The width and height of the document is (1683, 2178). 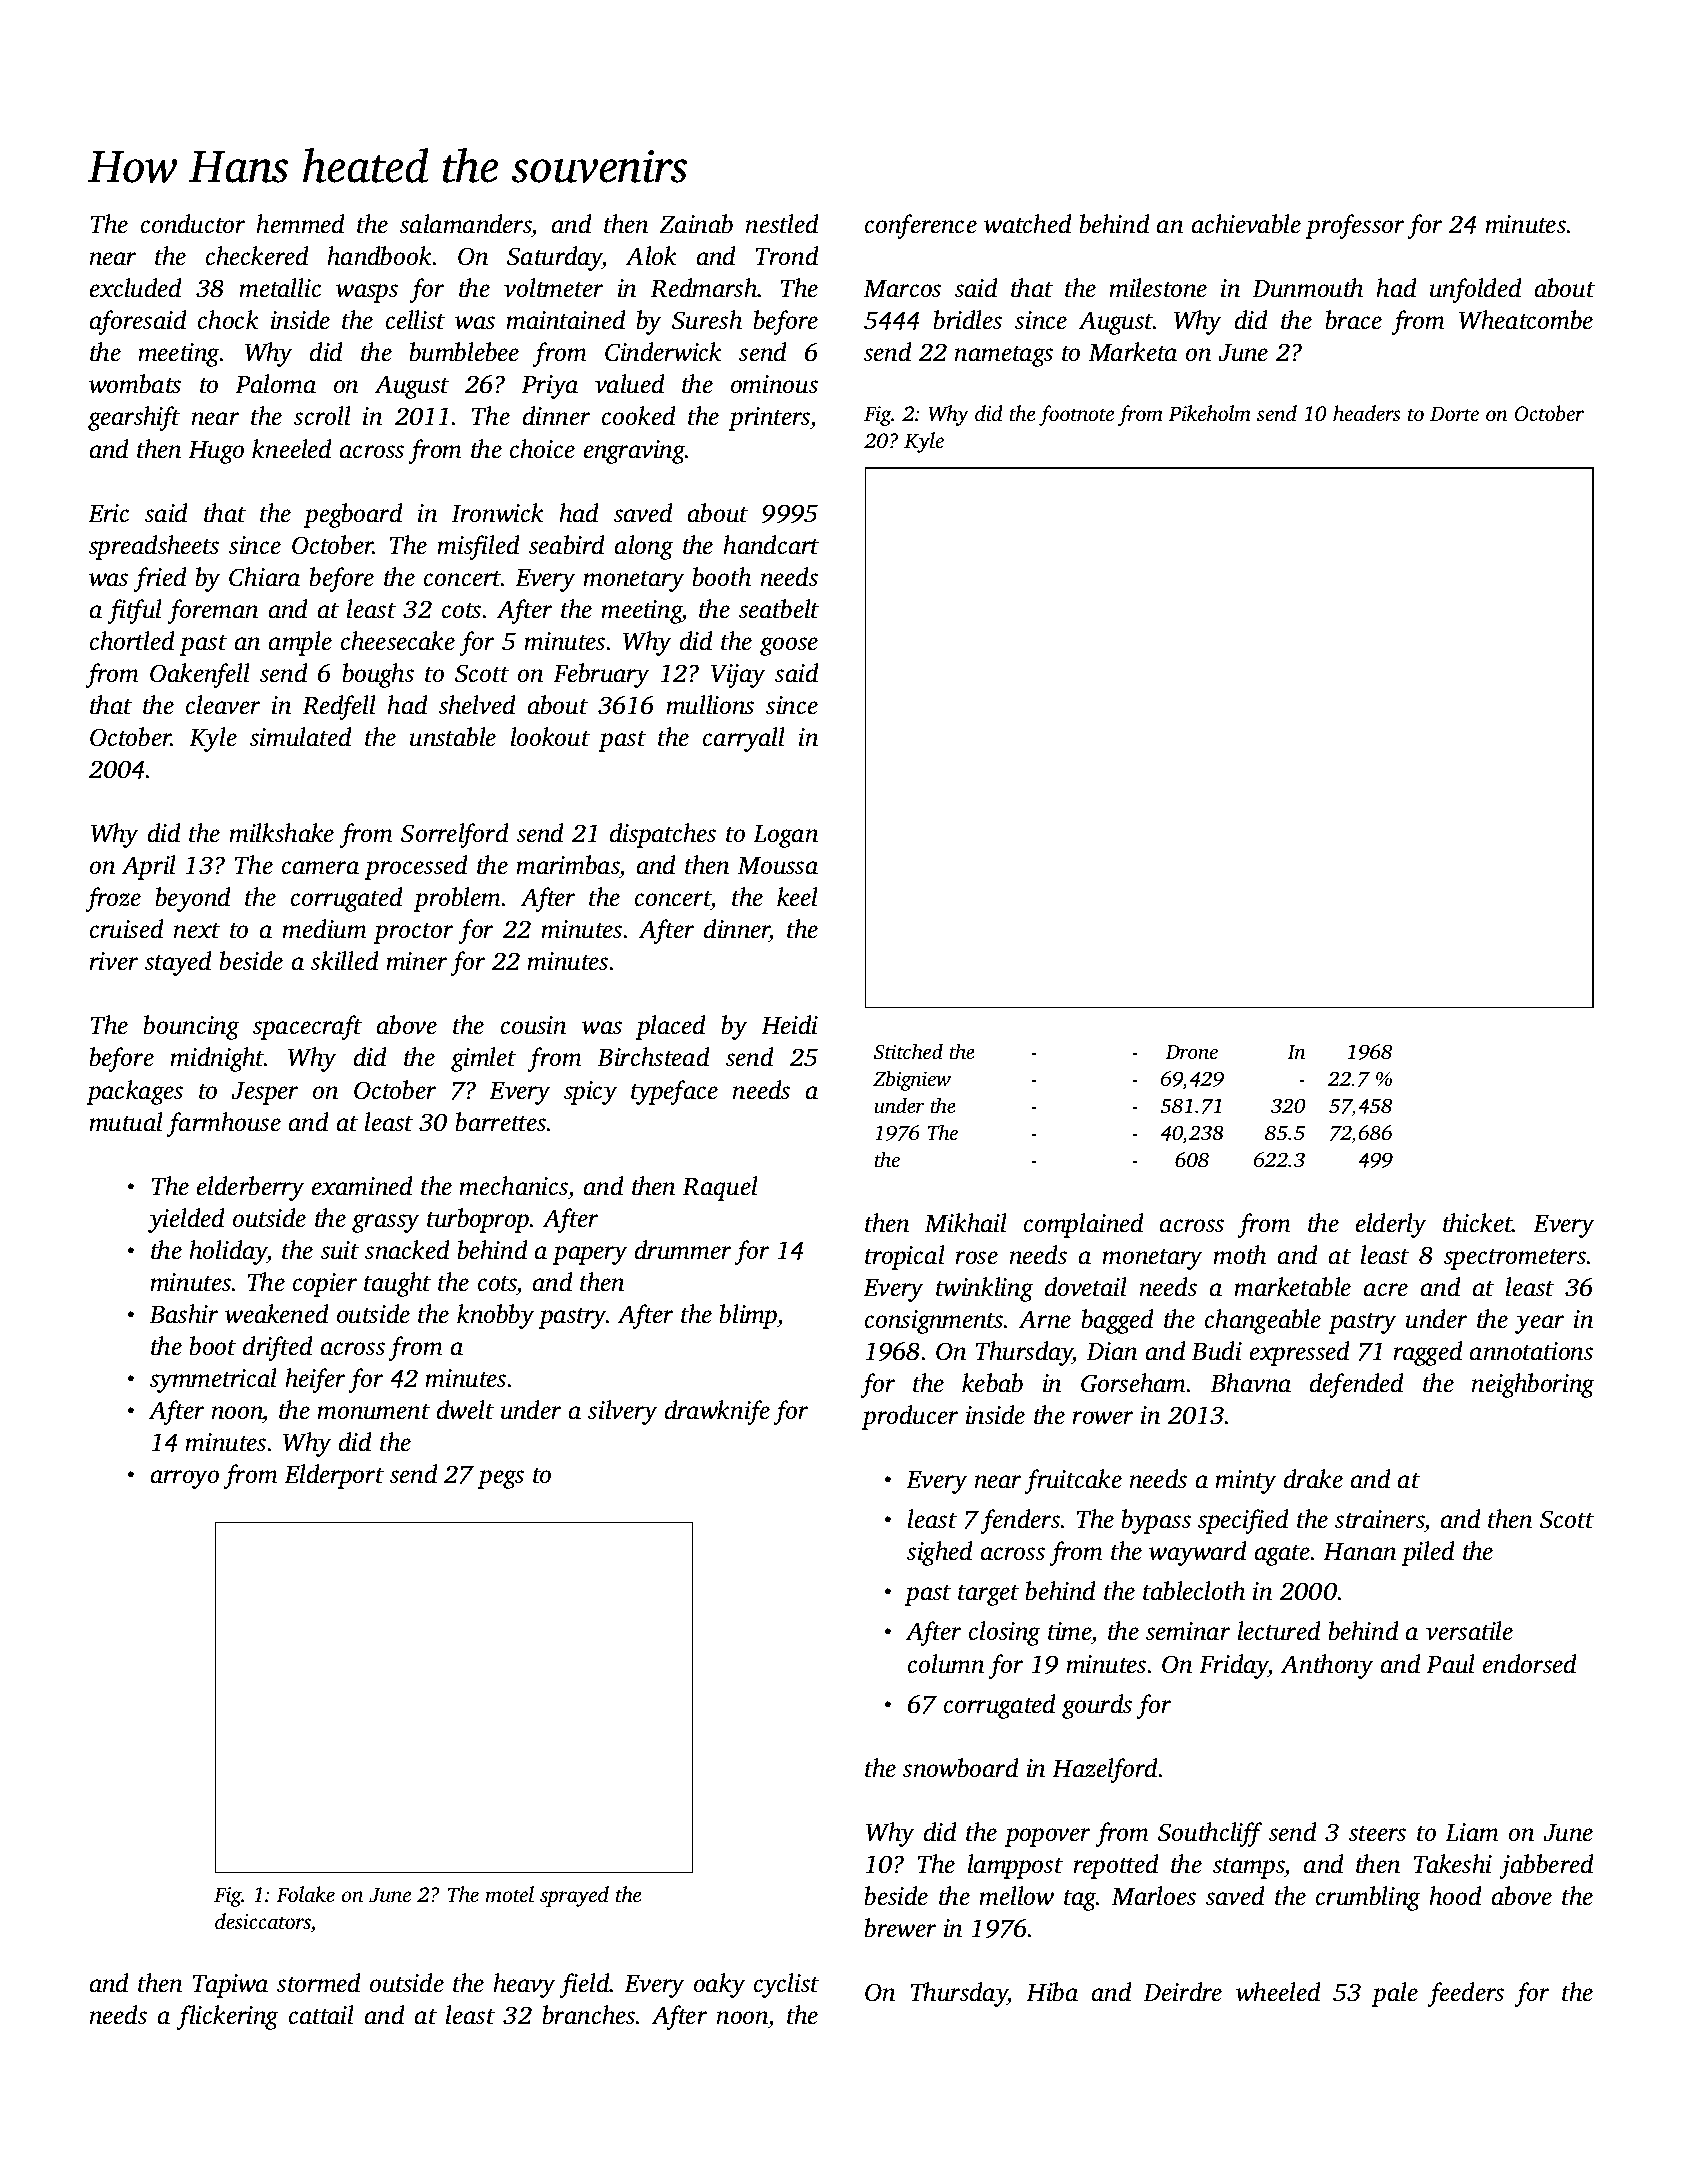 What do you see at coordinates (1191, 1052) in the document?
I see `Drone` at bounding box center [1191, 1052].
